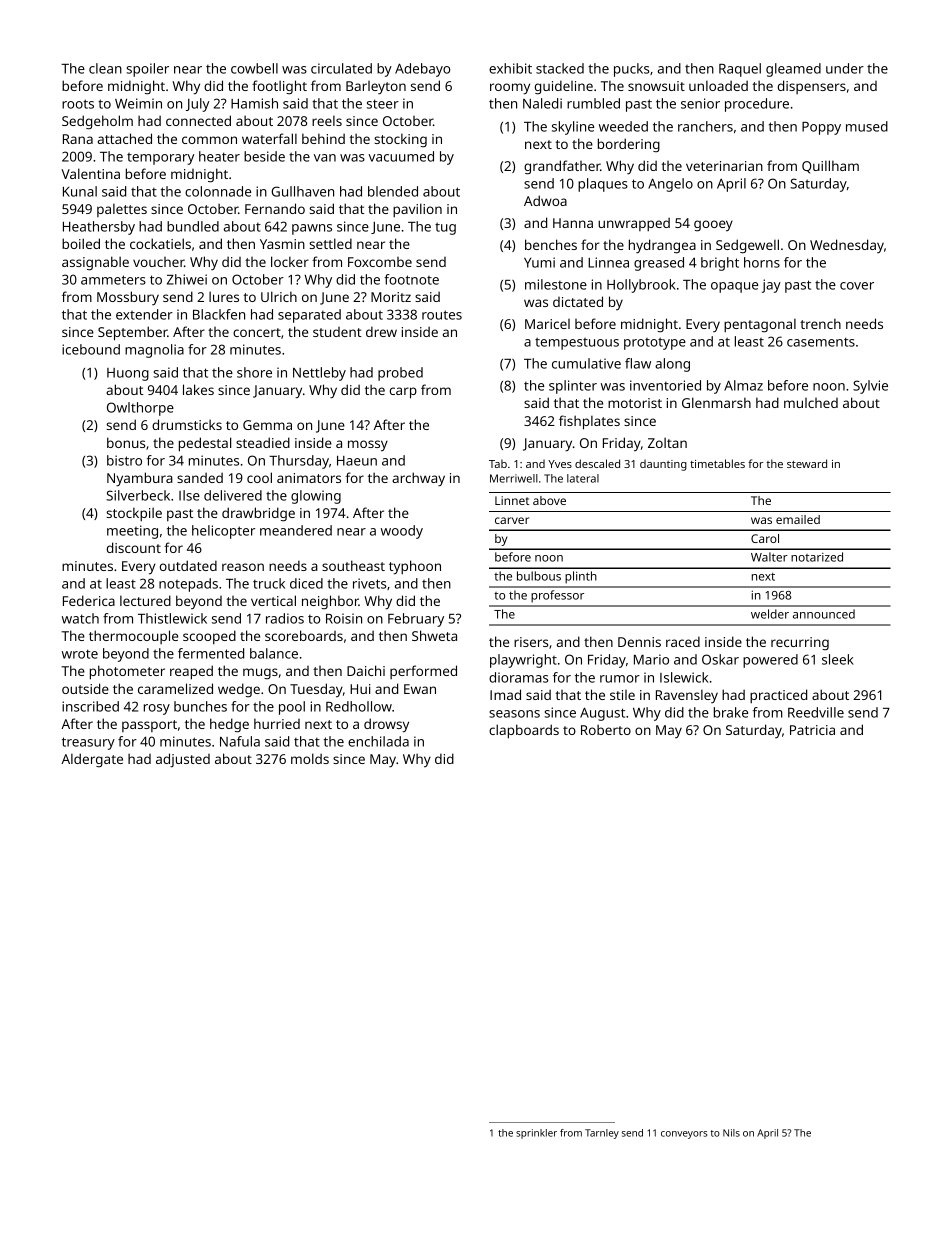 The image size is (952, 1233). I want to click on roomy, so click(510, 89).
